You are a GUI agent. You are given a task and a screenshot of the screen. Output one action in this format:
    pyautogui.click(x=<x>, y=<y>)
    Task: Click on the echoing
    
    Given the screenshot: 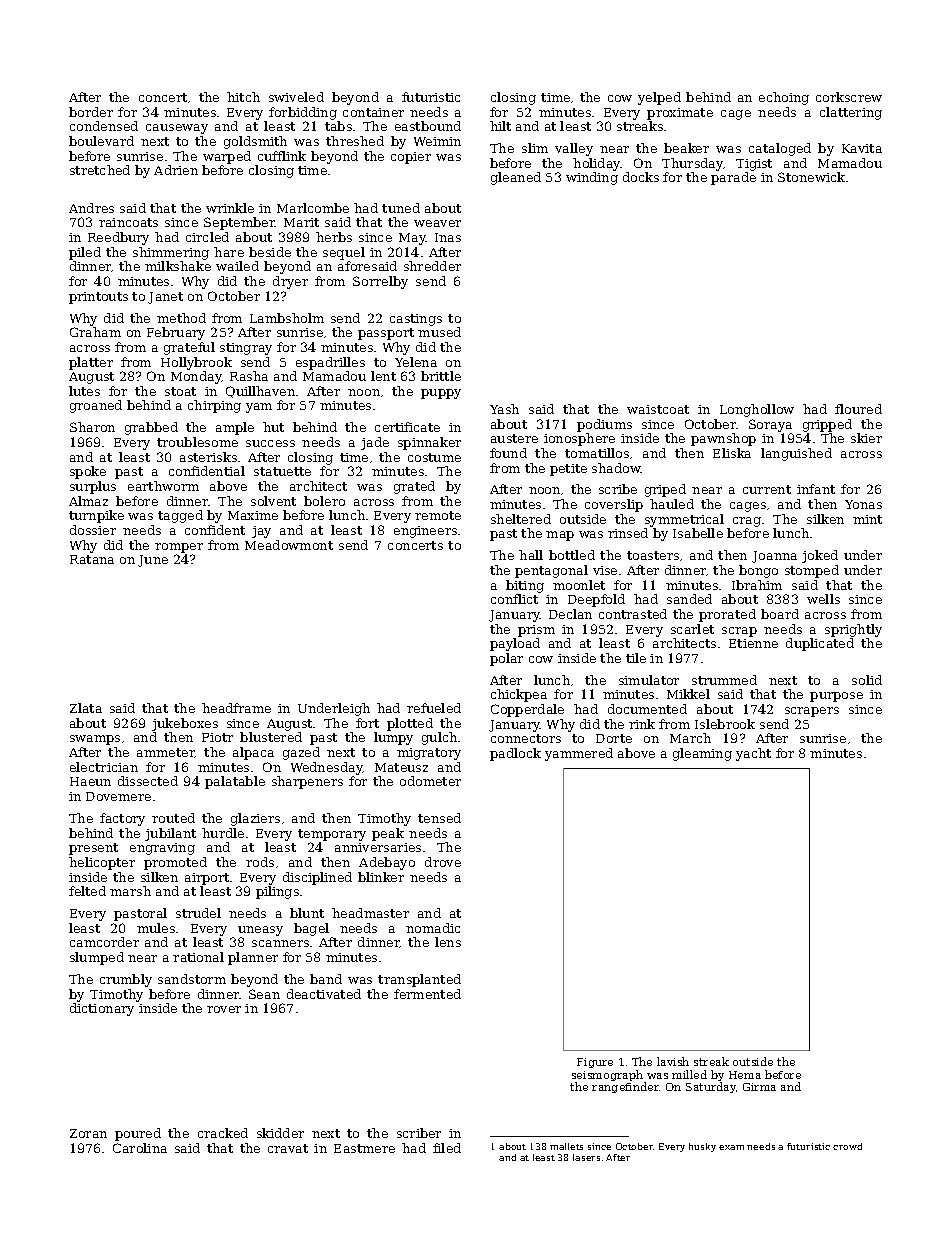 What is the action you would take?
    pyautogui.click(x=784, y=98)
